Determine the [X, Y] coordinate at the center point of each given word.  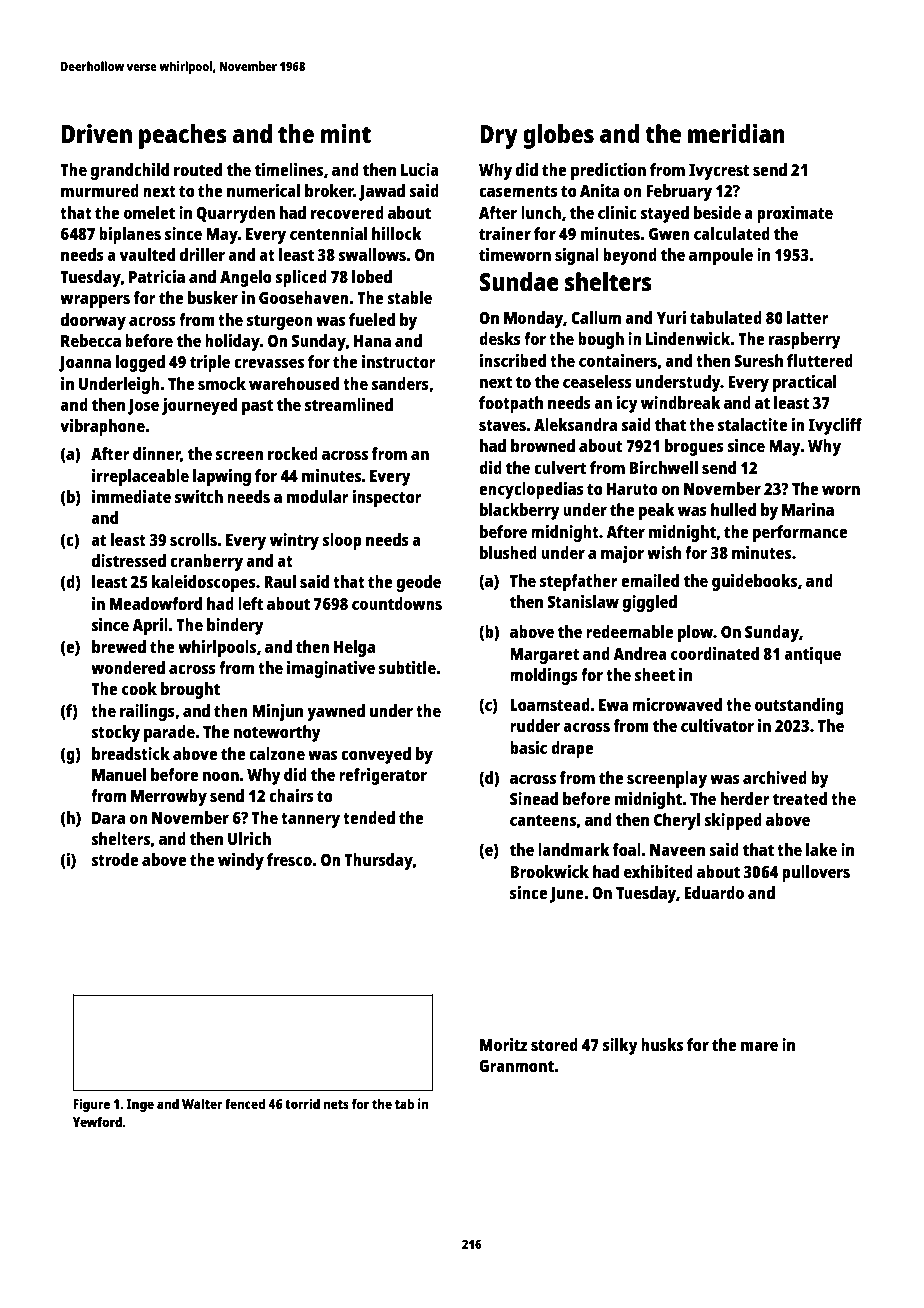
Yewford [97, 1121]
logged [140, 363]
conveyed [376, 755]
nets [336, 1104]
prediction [608, 171]
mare [759, 1046]
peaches [183, 136]
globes [558, 136]
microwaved [677, 704]
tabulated [726, 317]
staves [502, 425]
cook [139, 688]
